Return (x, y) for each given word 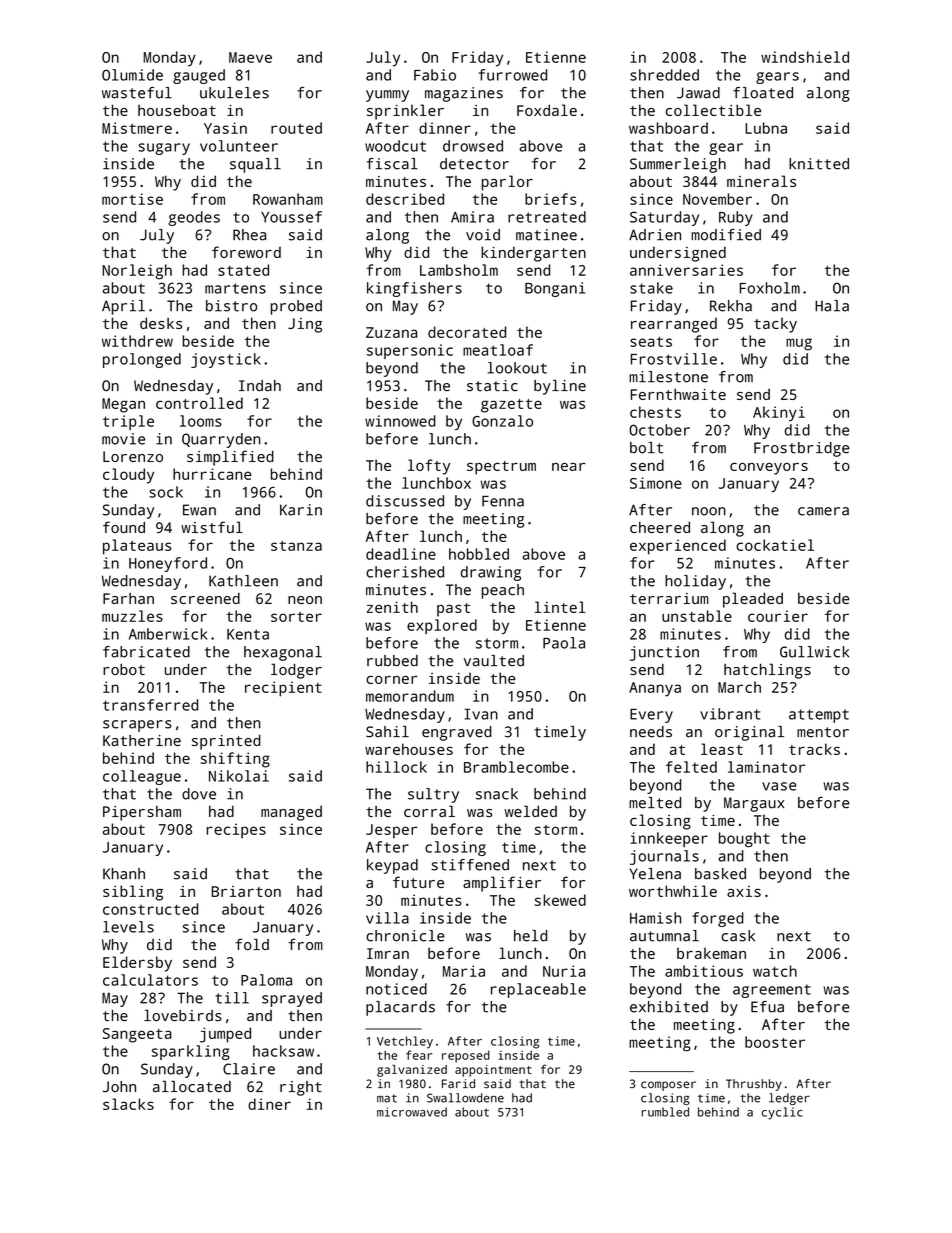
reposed (466, 1056)
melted (655, 803)
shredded (664, 75)
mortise (132, 199)
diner (269, 1104)
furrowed (512, 75)
